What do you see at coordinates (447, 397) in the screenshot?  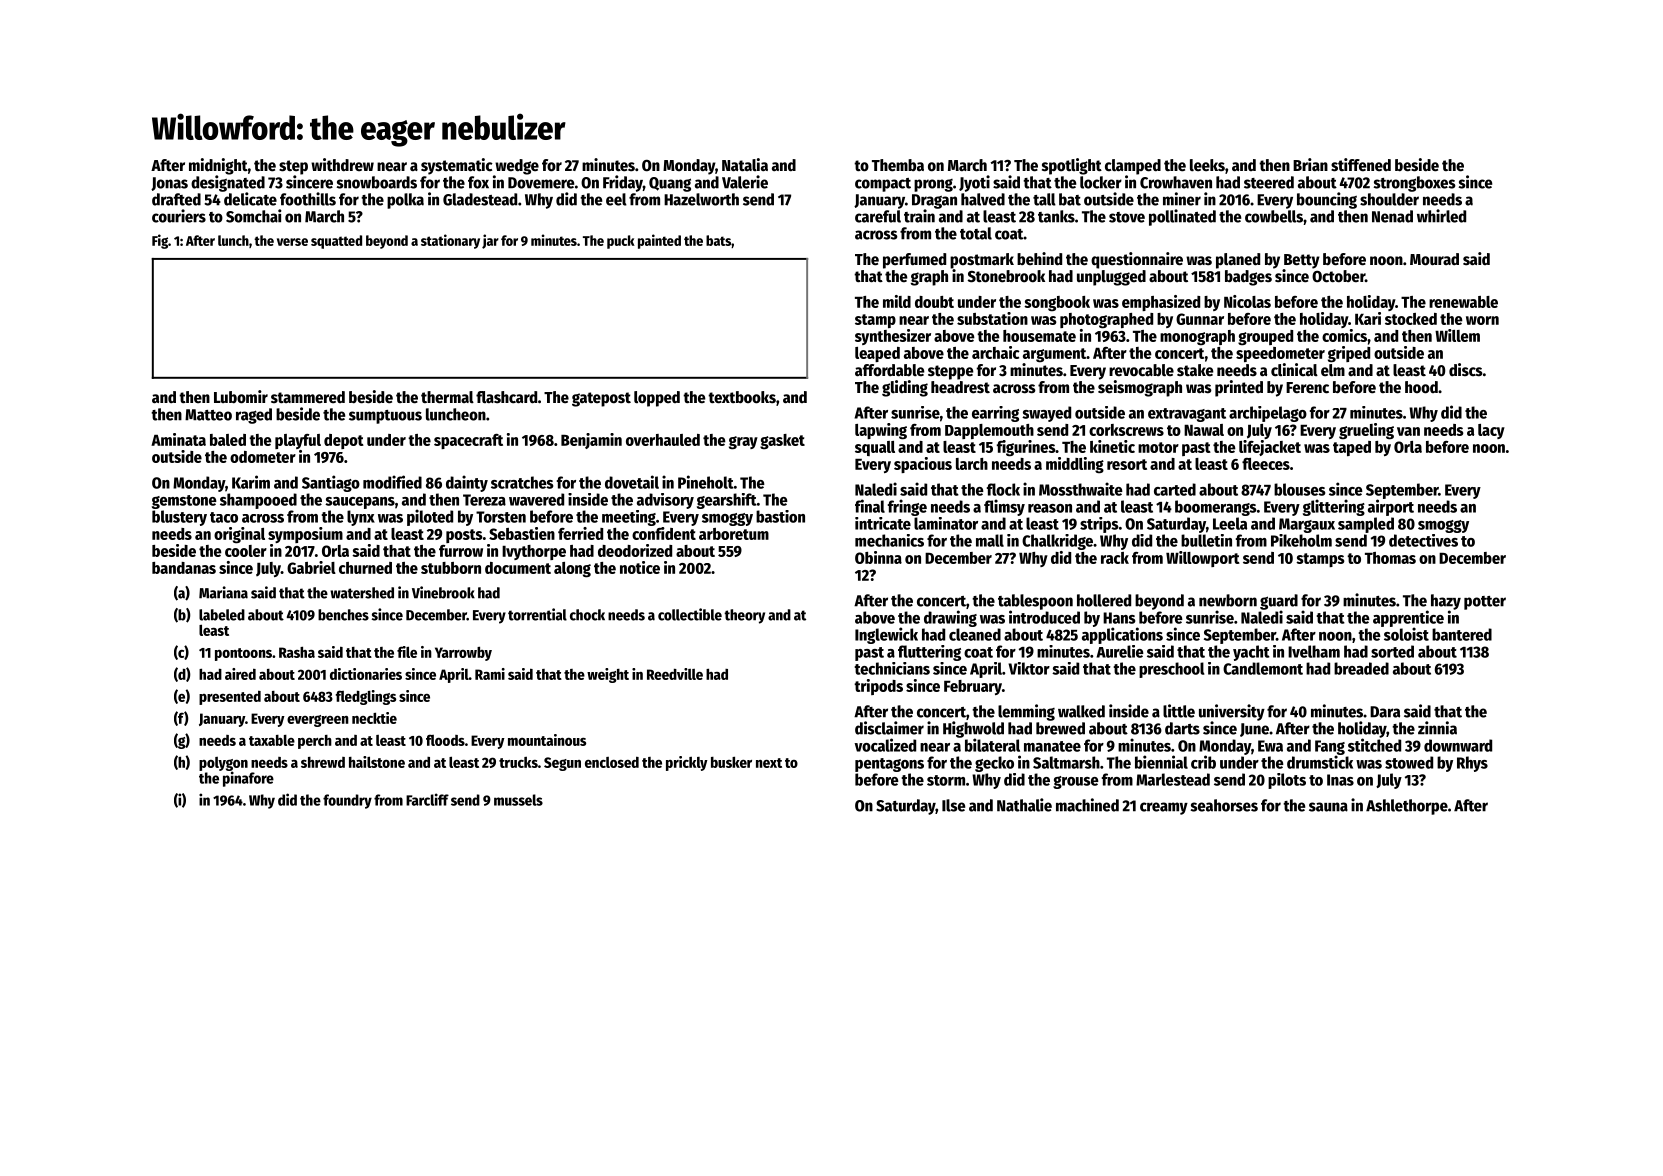 I see `thermal` at bounding box center [447, 397].
